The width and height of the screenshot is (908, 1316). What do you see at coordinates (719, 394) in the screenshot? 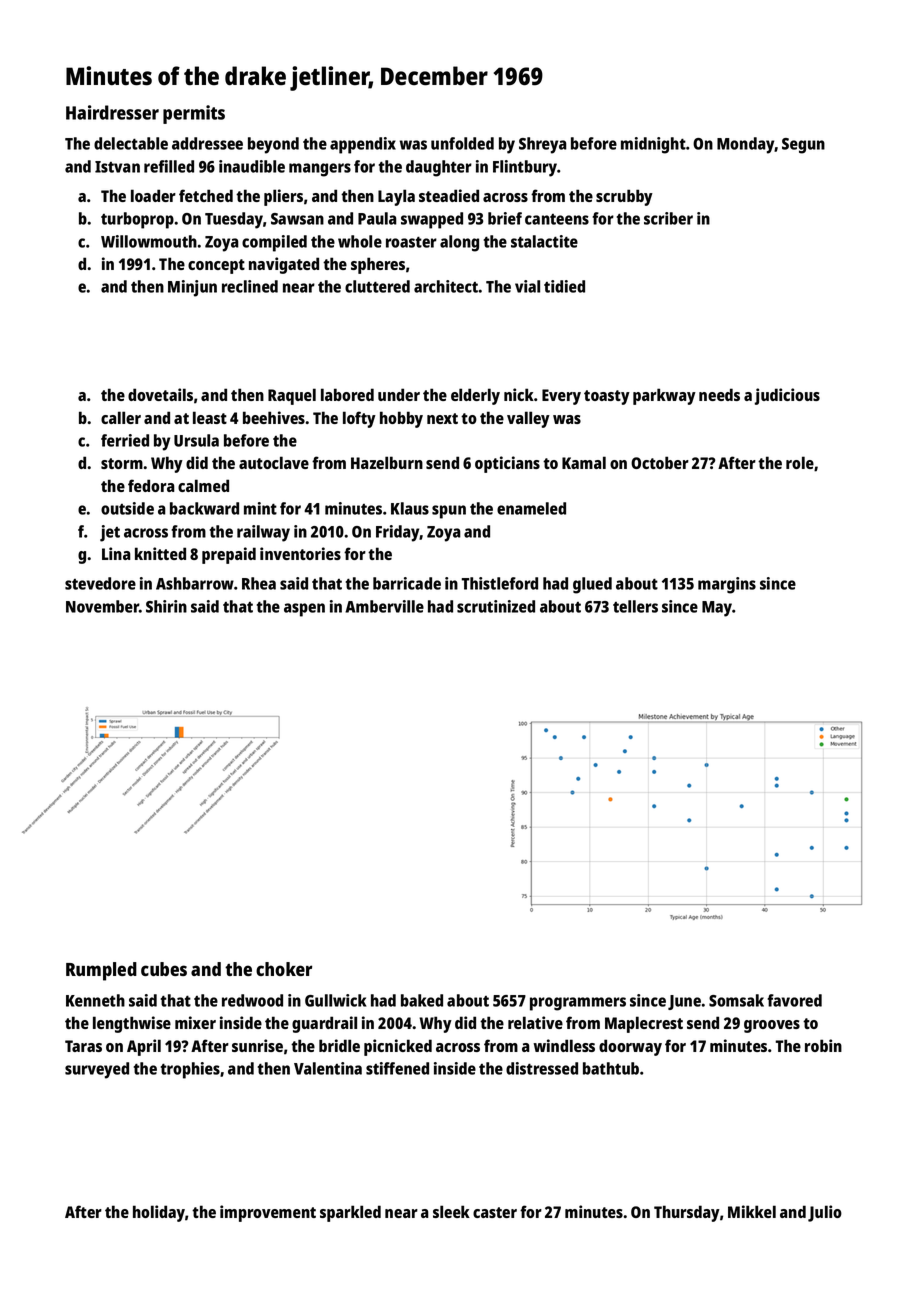
I see `needs` at bounding box center [719, 394].
